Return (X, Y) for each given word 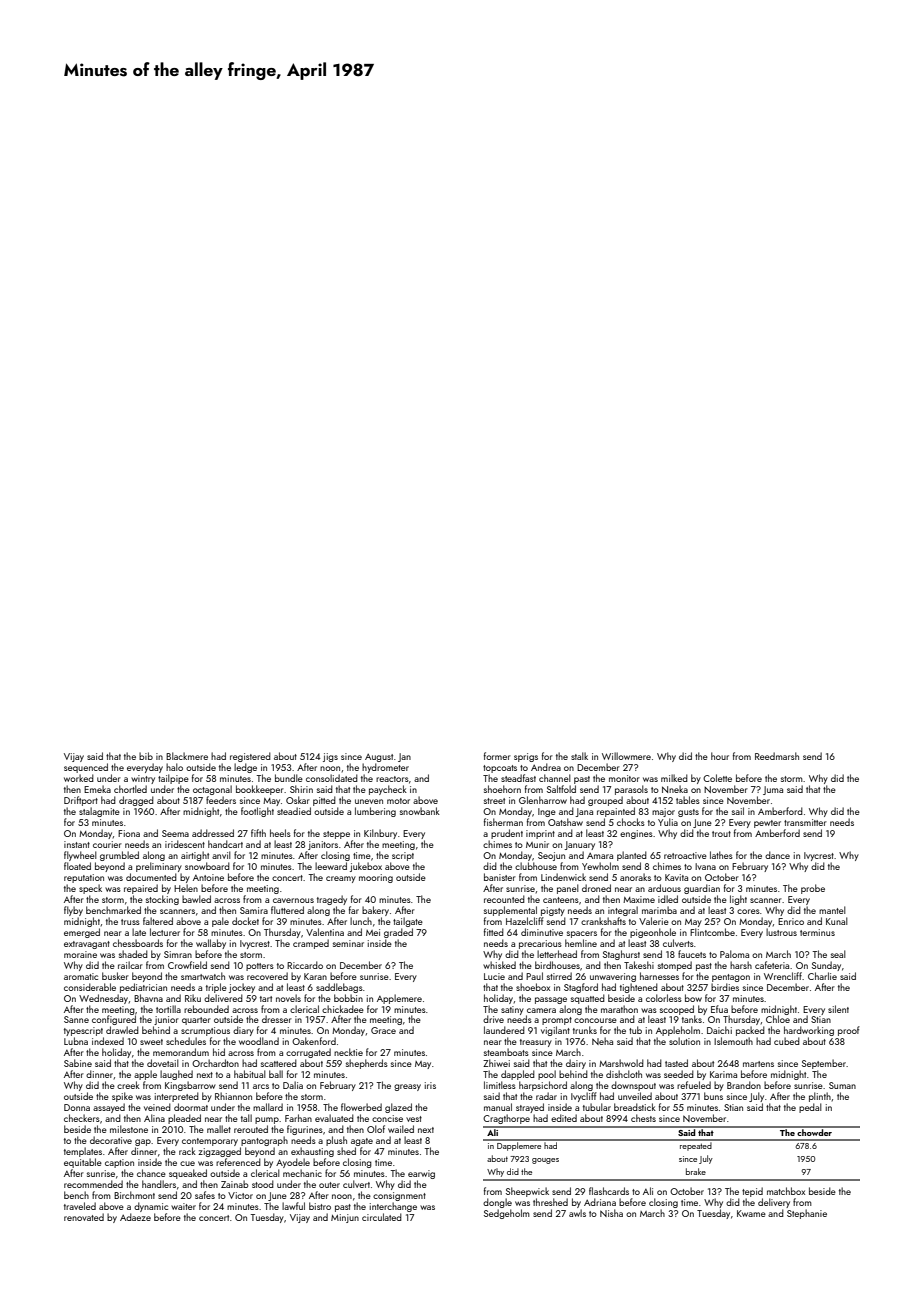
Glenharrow (543, 800)
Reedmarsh (777, 756)
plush (336, 1141)
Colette (717, 778)
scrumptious (205, 1031)
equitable (83, 1163)
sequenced (86, 768)
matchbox (786, 1191)
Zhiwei (496, 1063)
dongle (497, 1203)
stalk (579, 756)
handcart (225, 844)
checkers (82, 1118)
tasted (676, 1063)
